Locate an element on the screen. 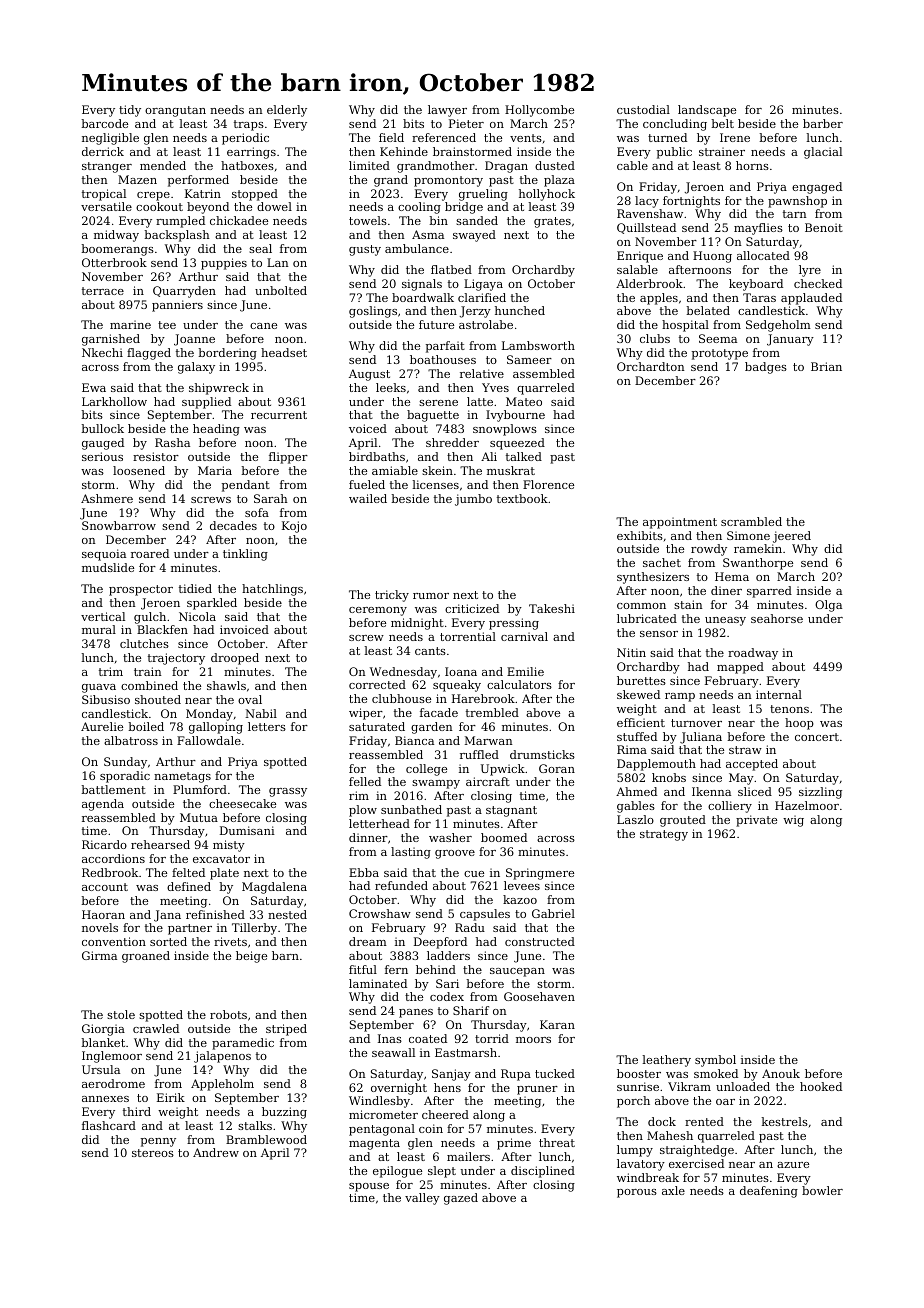 The height and width of the screenshot is (1308, 924). leeks is located at coordinates (391, 387).
